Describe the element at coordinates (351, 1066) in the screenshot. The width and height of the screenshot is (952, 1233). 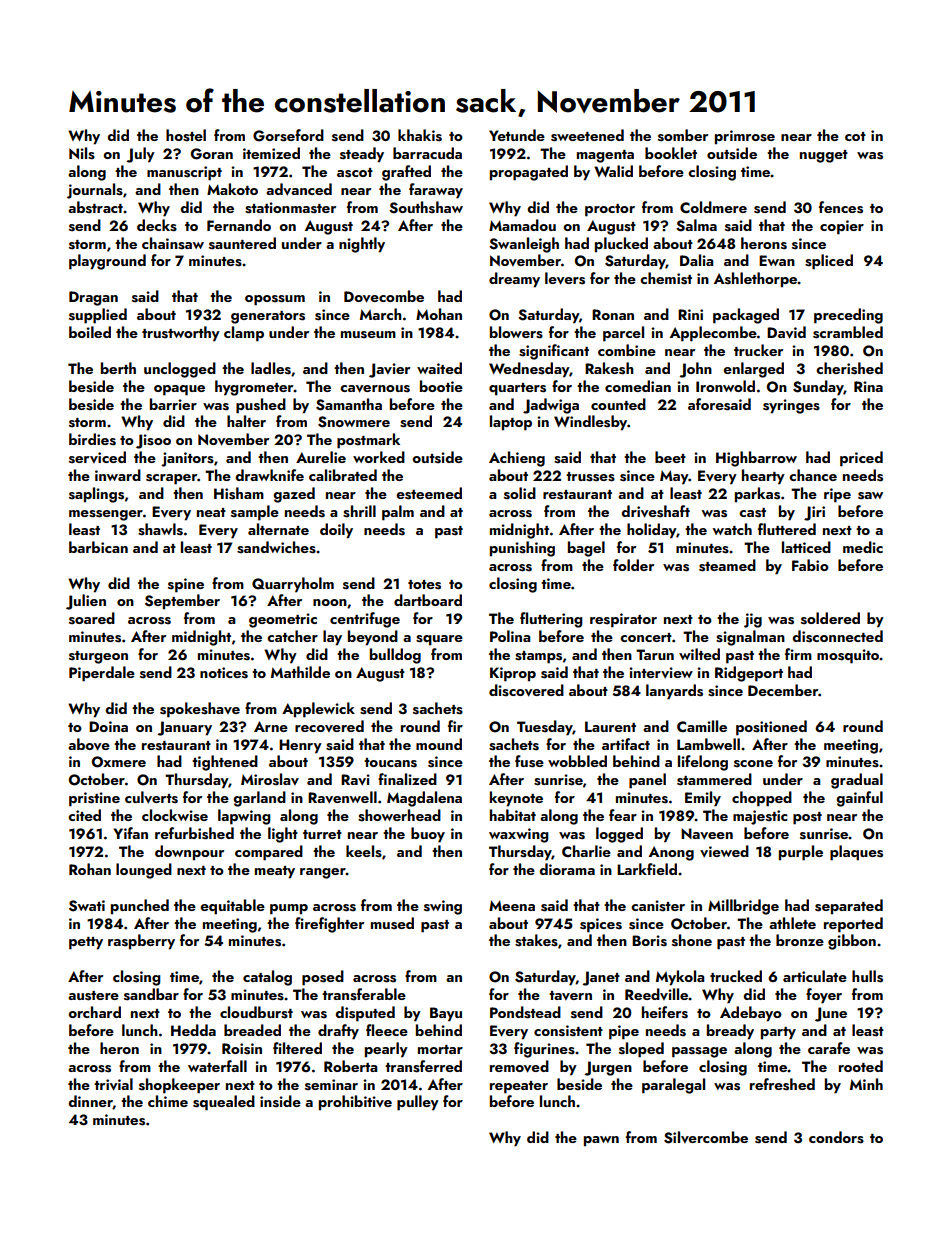
I see `Roberta` at that location.
